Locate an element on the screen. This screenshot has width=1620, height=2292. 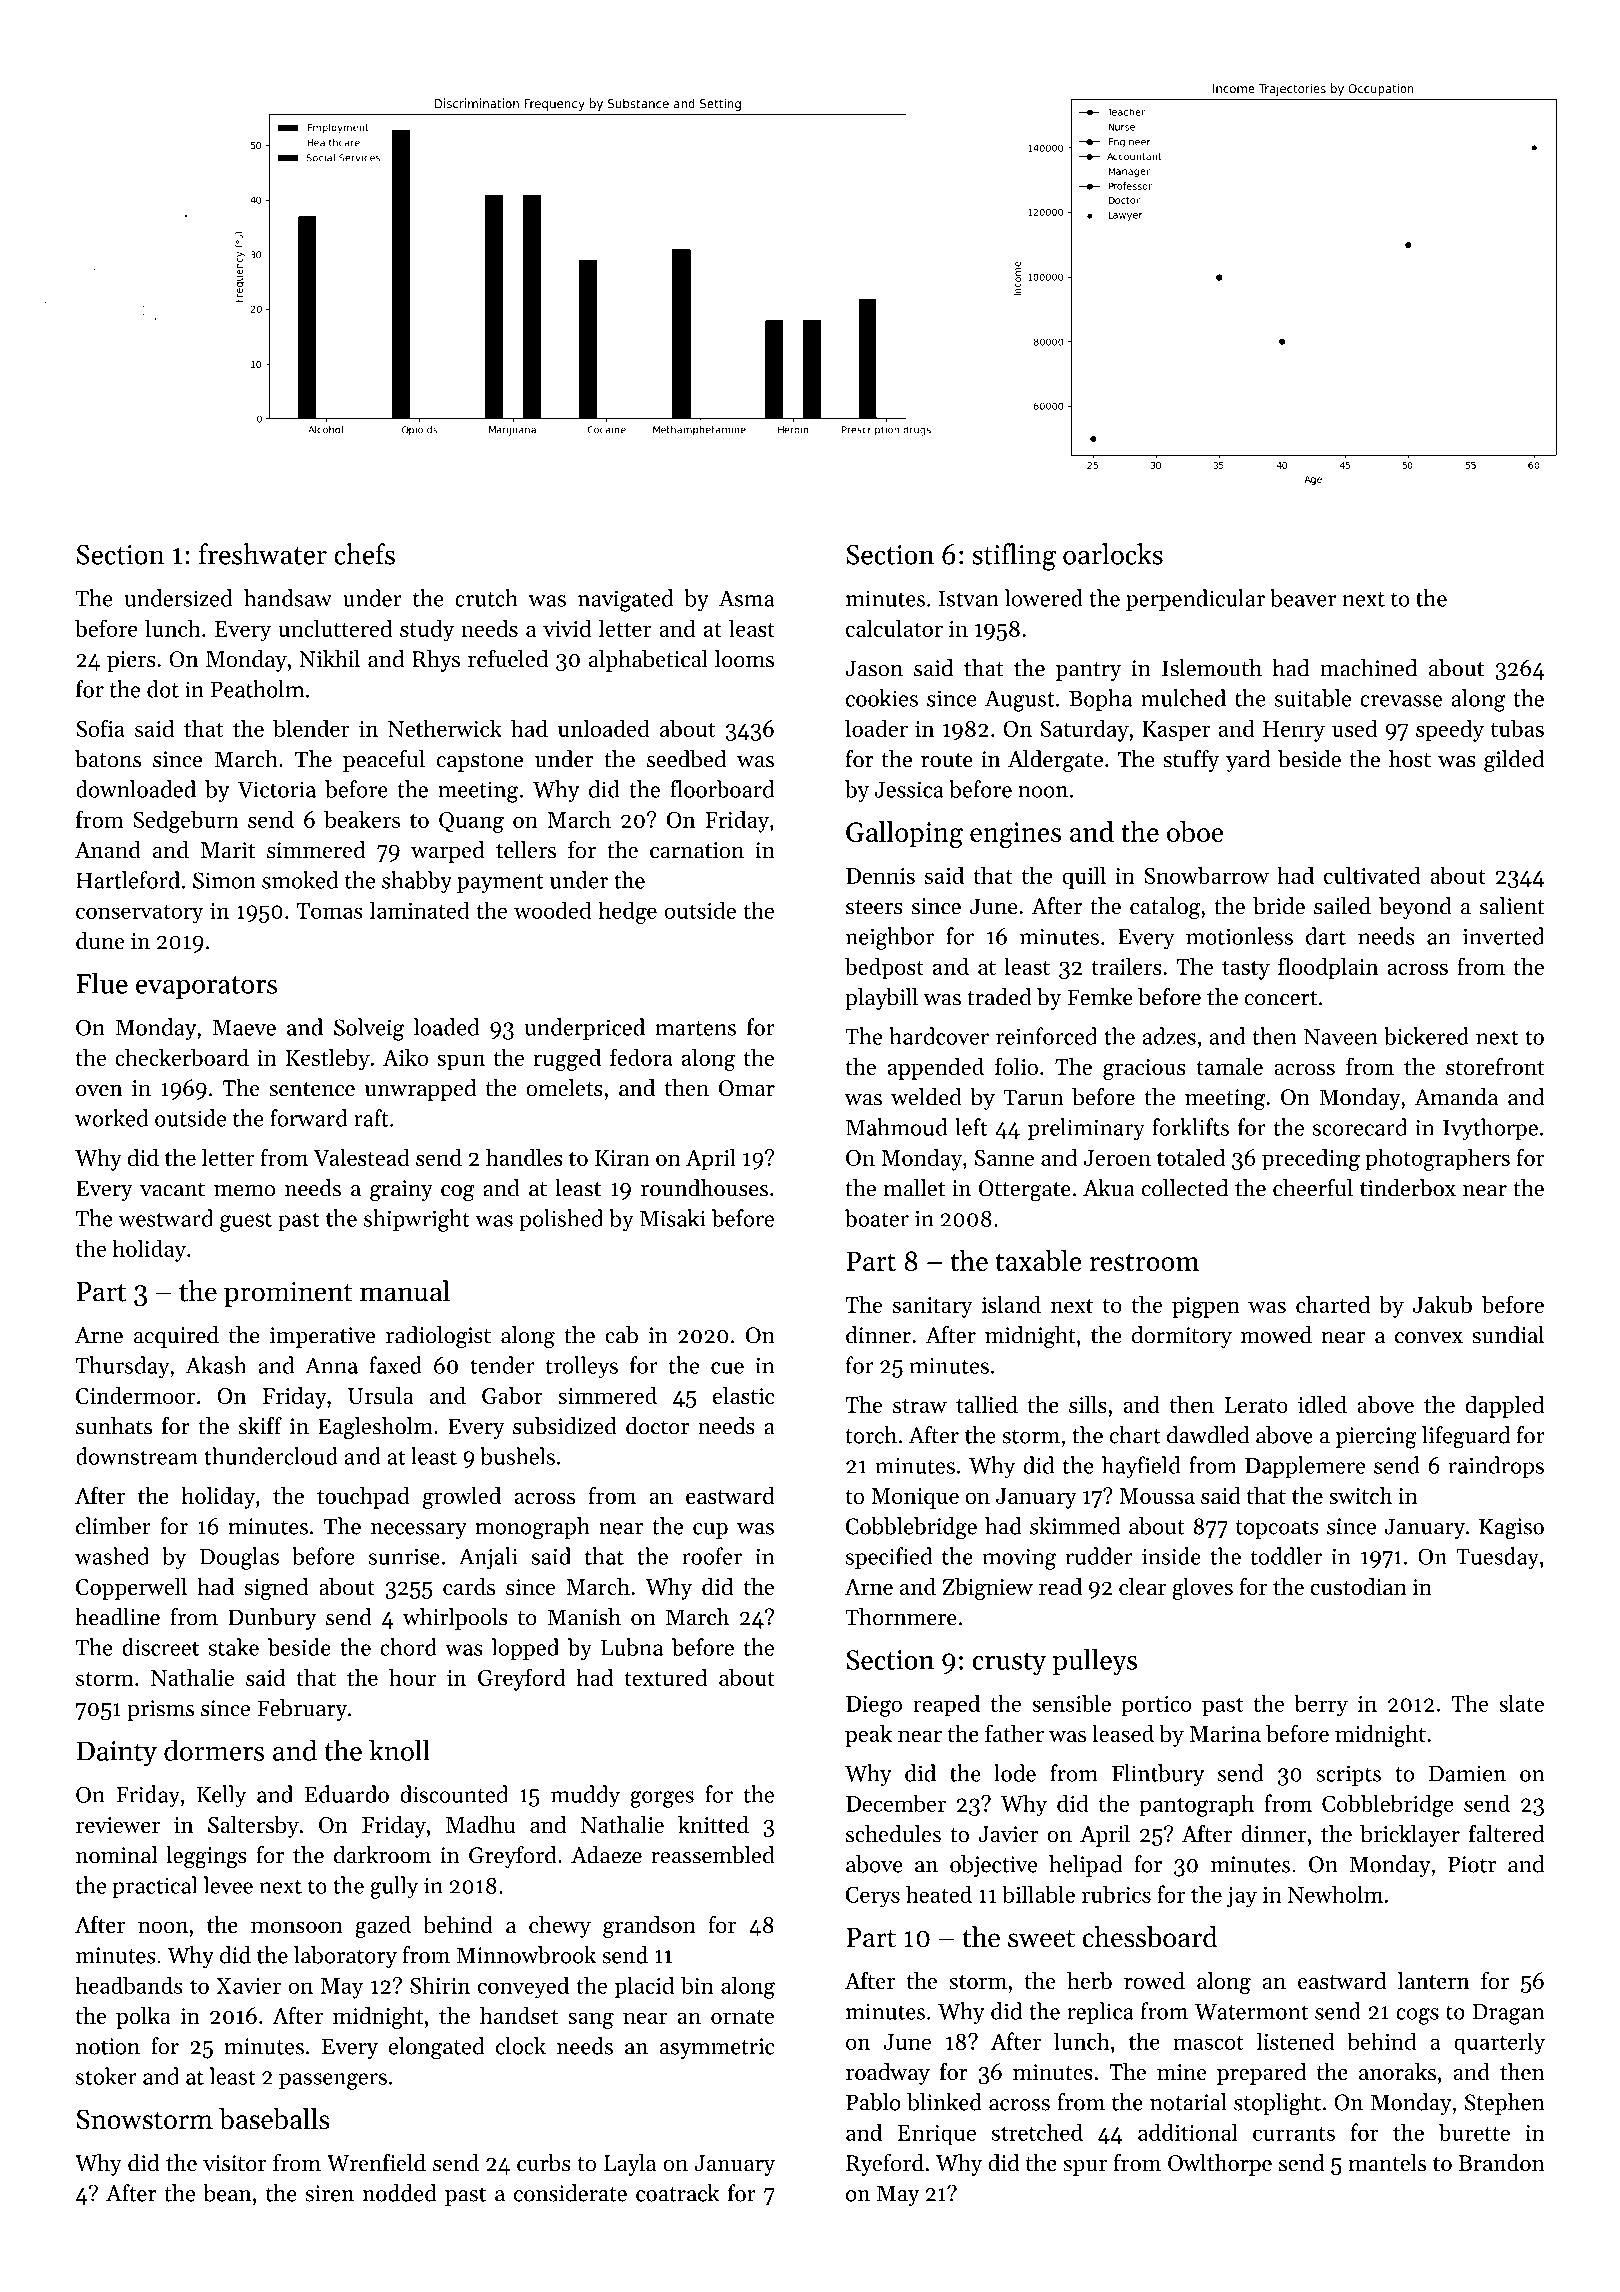
chefs is located at coordinates (364, 554).
